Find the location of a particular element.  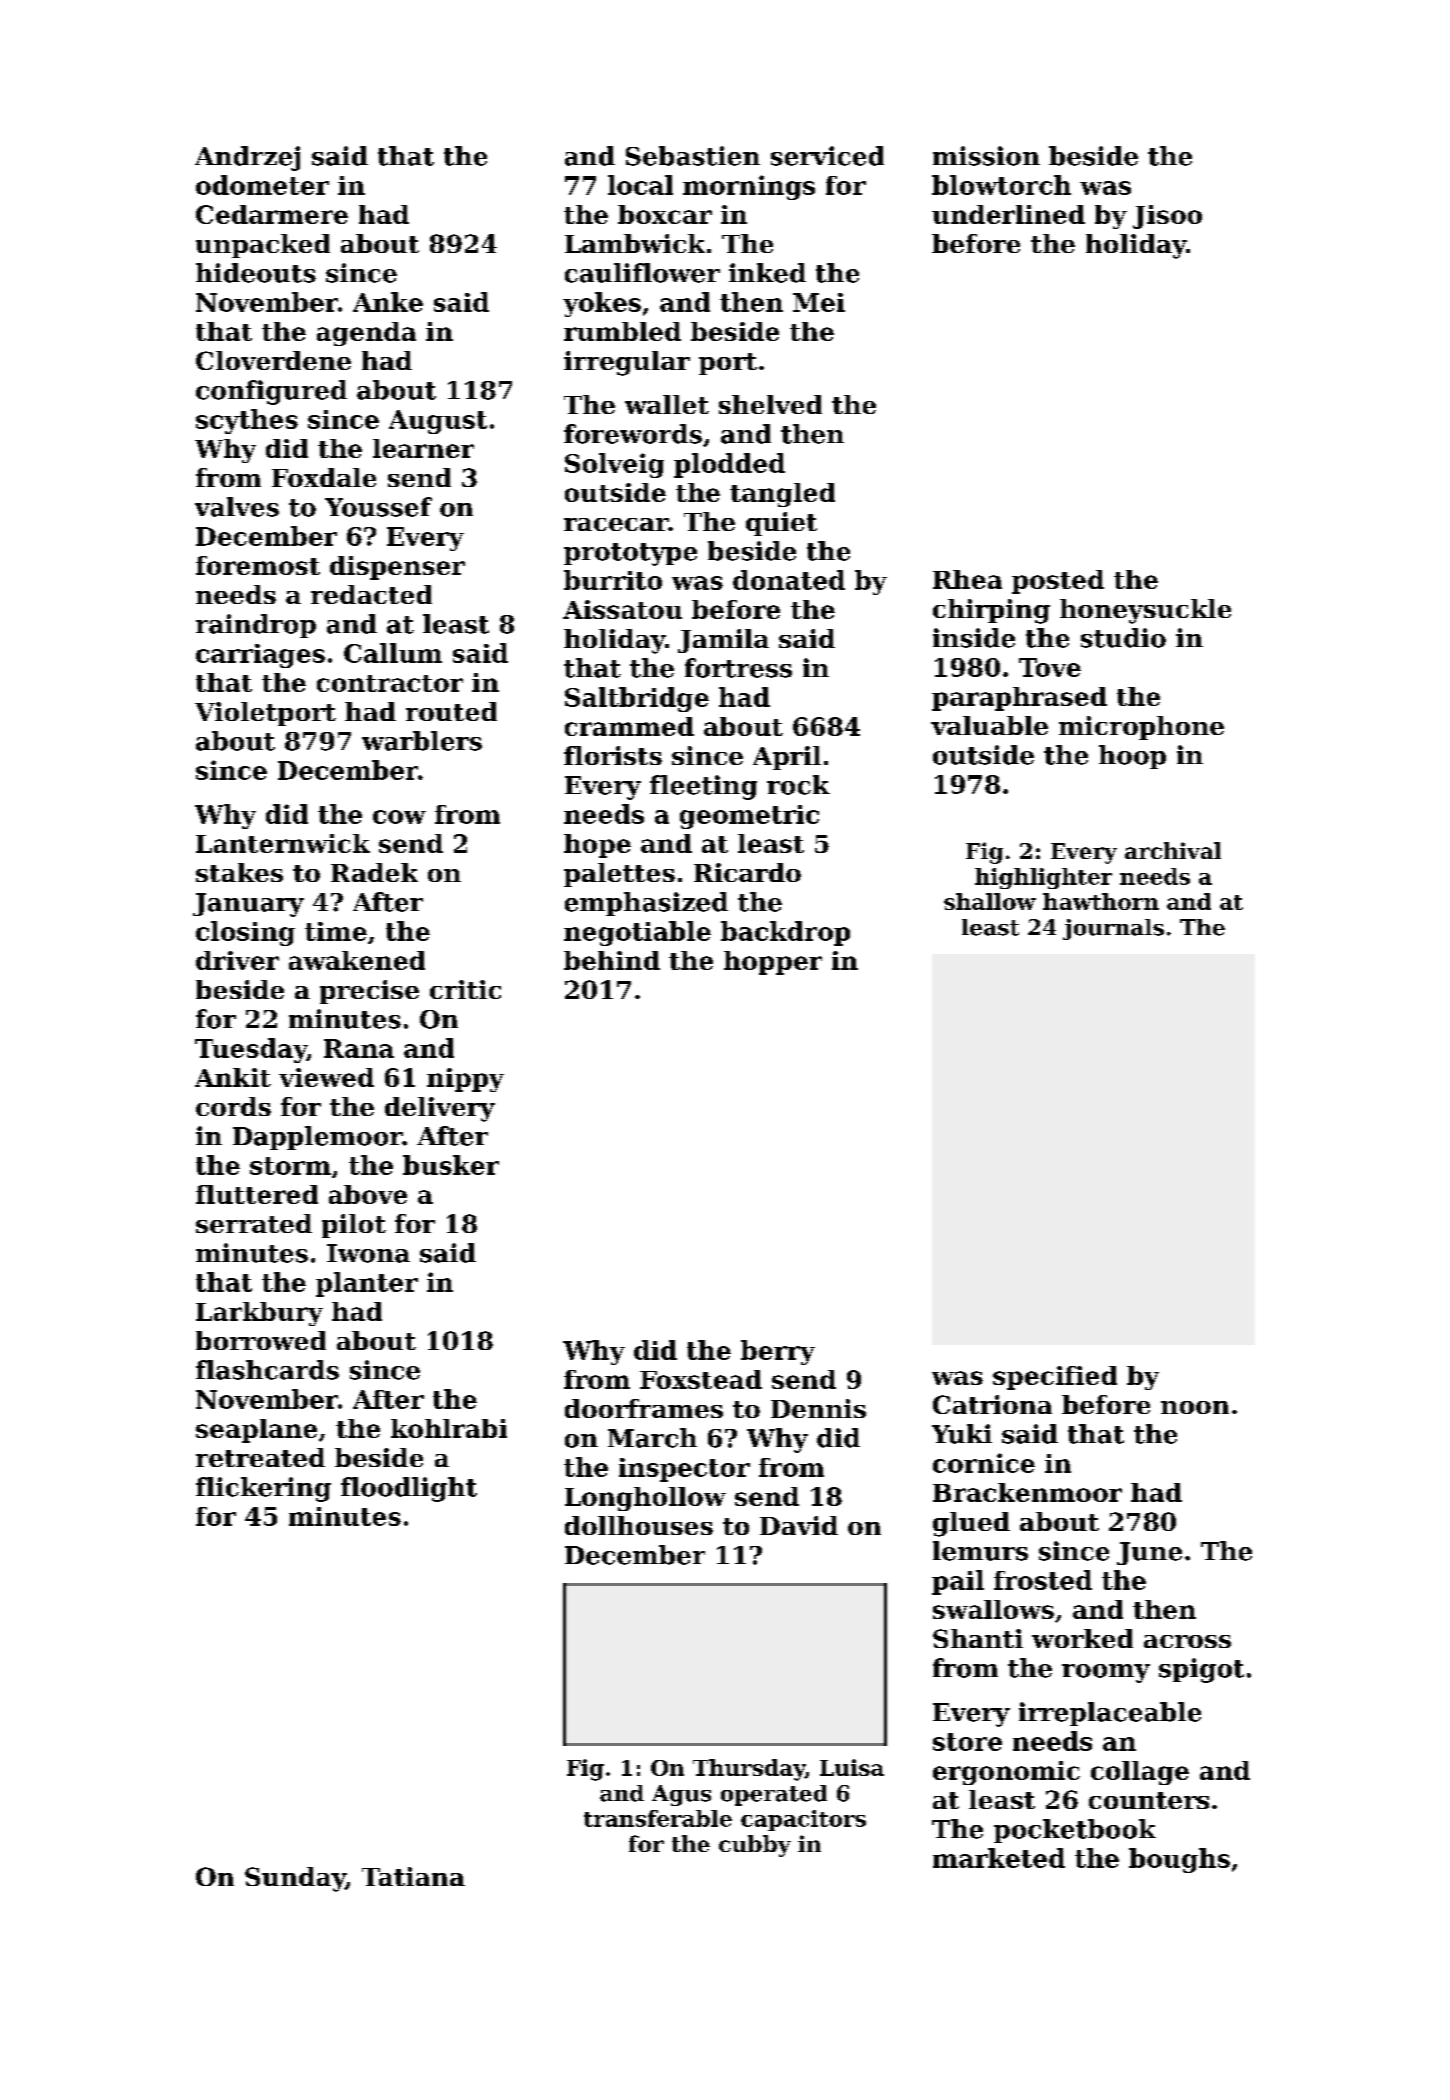

Radek is located at coordinates (374, 872).
